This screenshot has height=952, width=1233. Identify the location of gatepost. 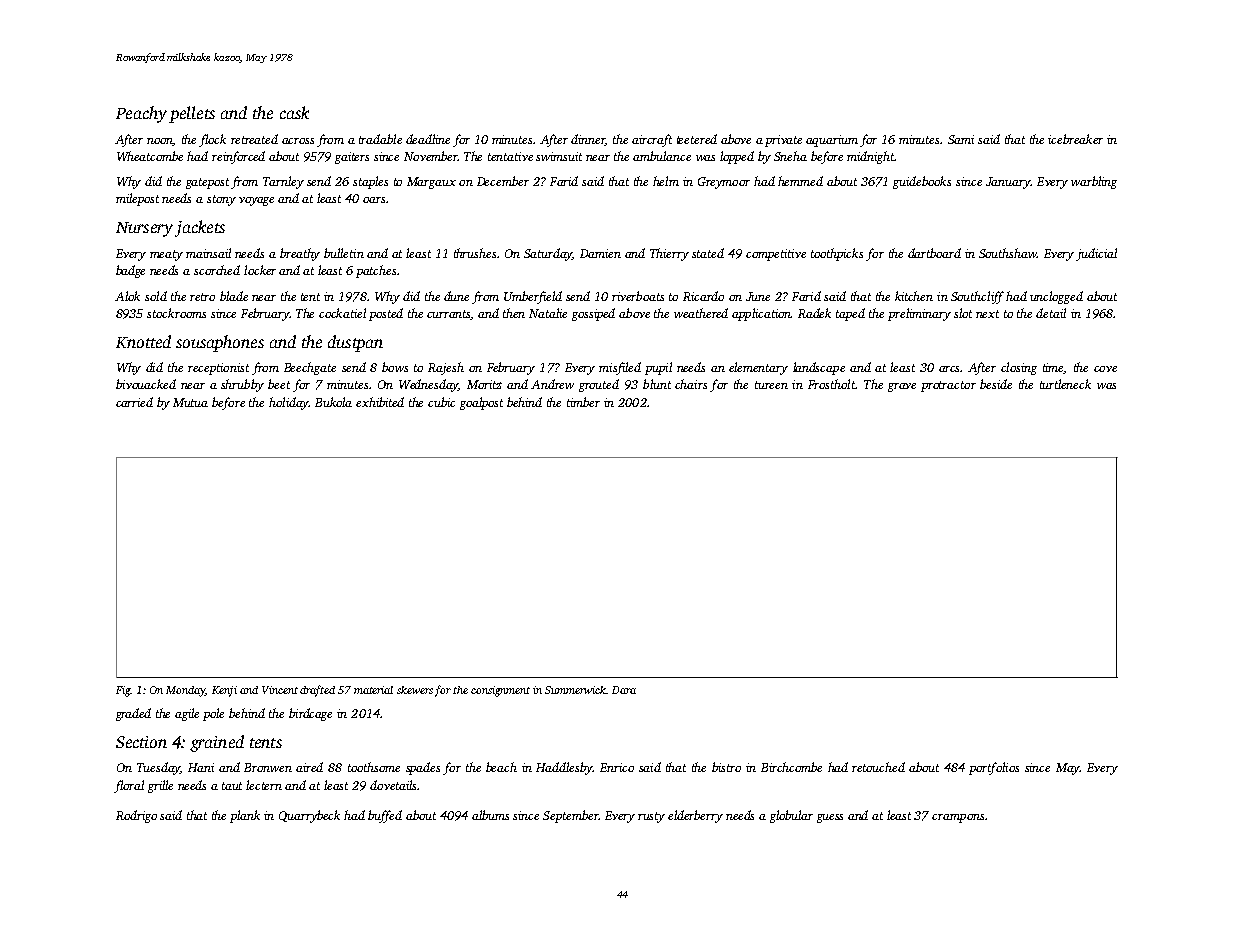
(207, 183).
